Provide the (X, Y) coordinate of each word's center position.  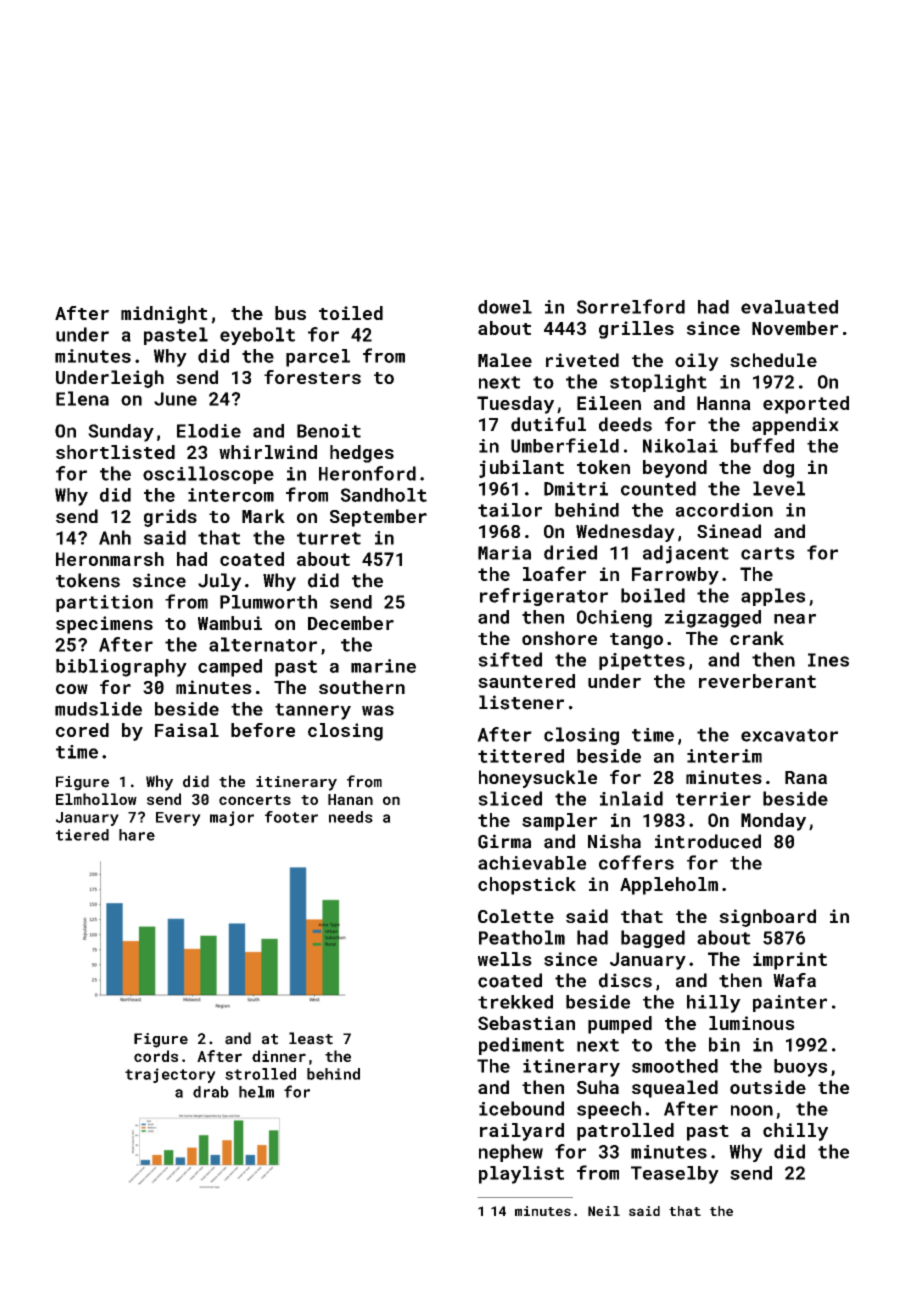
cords (156, 1056)
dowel (505, 307)
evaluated (789, 307)
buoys (800, 1068)
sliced (510, 798)
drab (211, 1092)
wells (505, 959)
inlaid (631, 798)
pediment (521, 1046)
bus (290, 313)
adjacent (686, 554)
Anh (115, 537)
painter (790, 1003)
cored (82, 730)
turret (329, 538)
